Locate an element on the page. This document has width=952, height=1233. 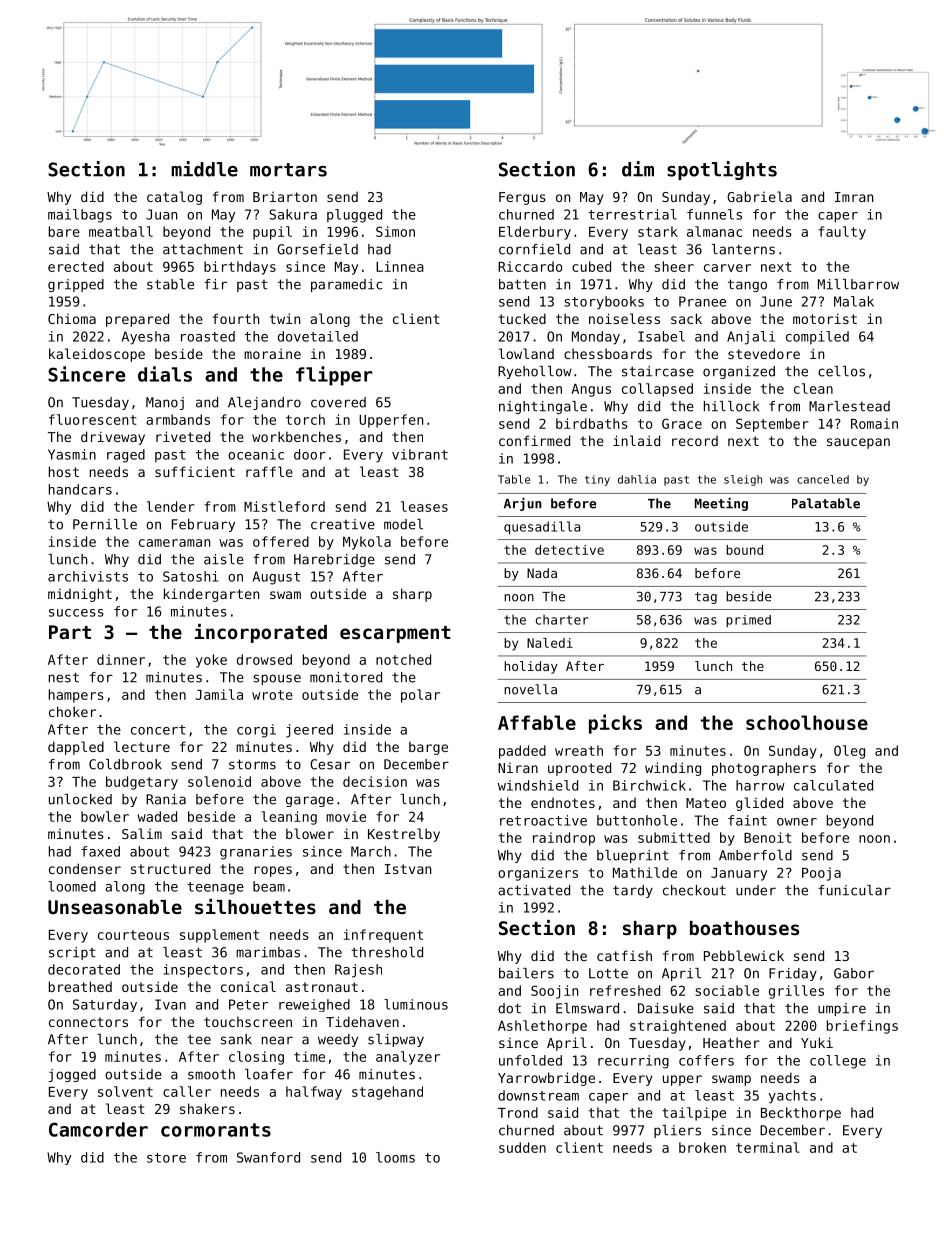
saucepan is located at coordinates (858, 443).
